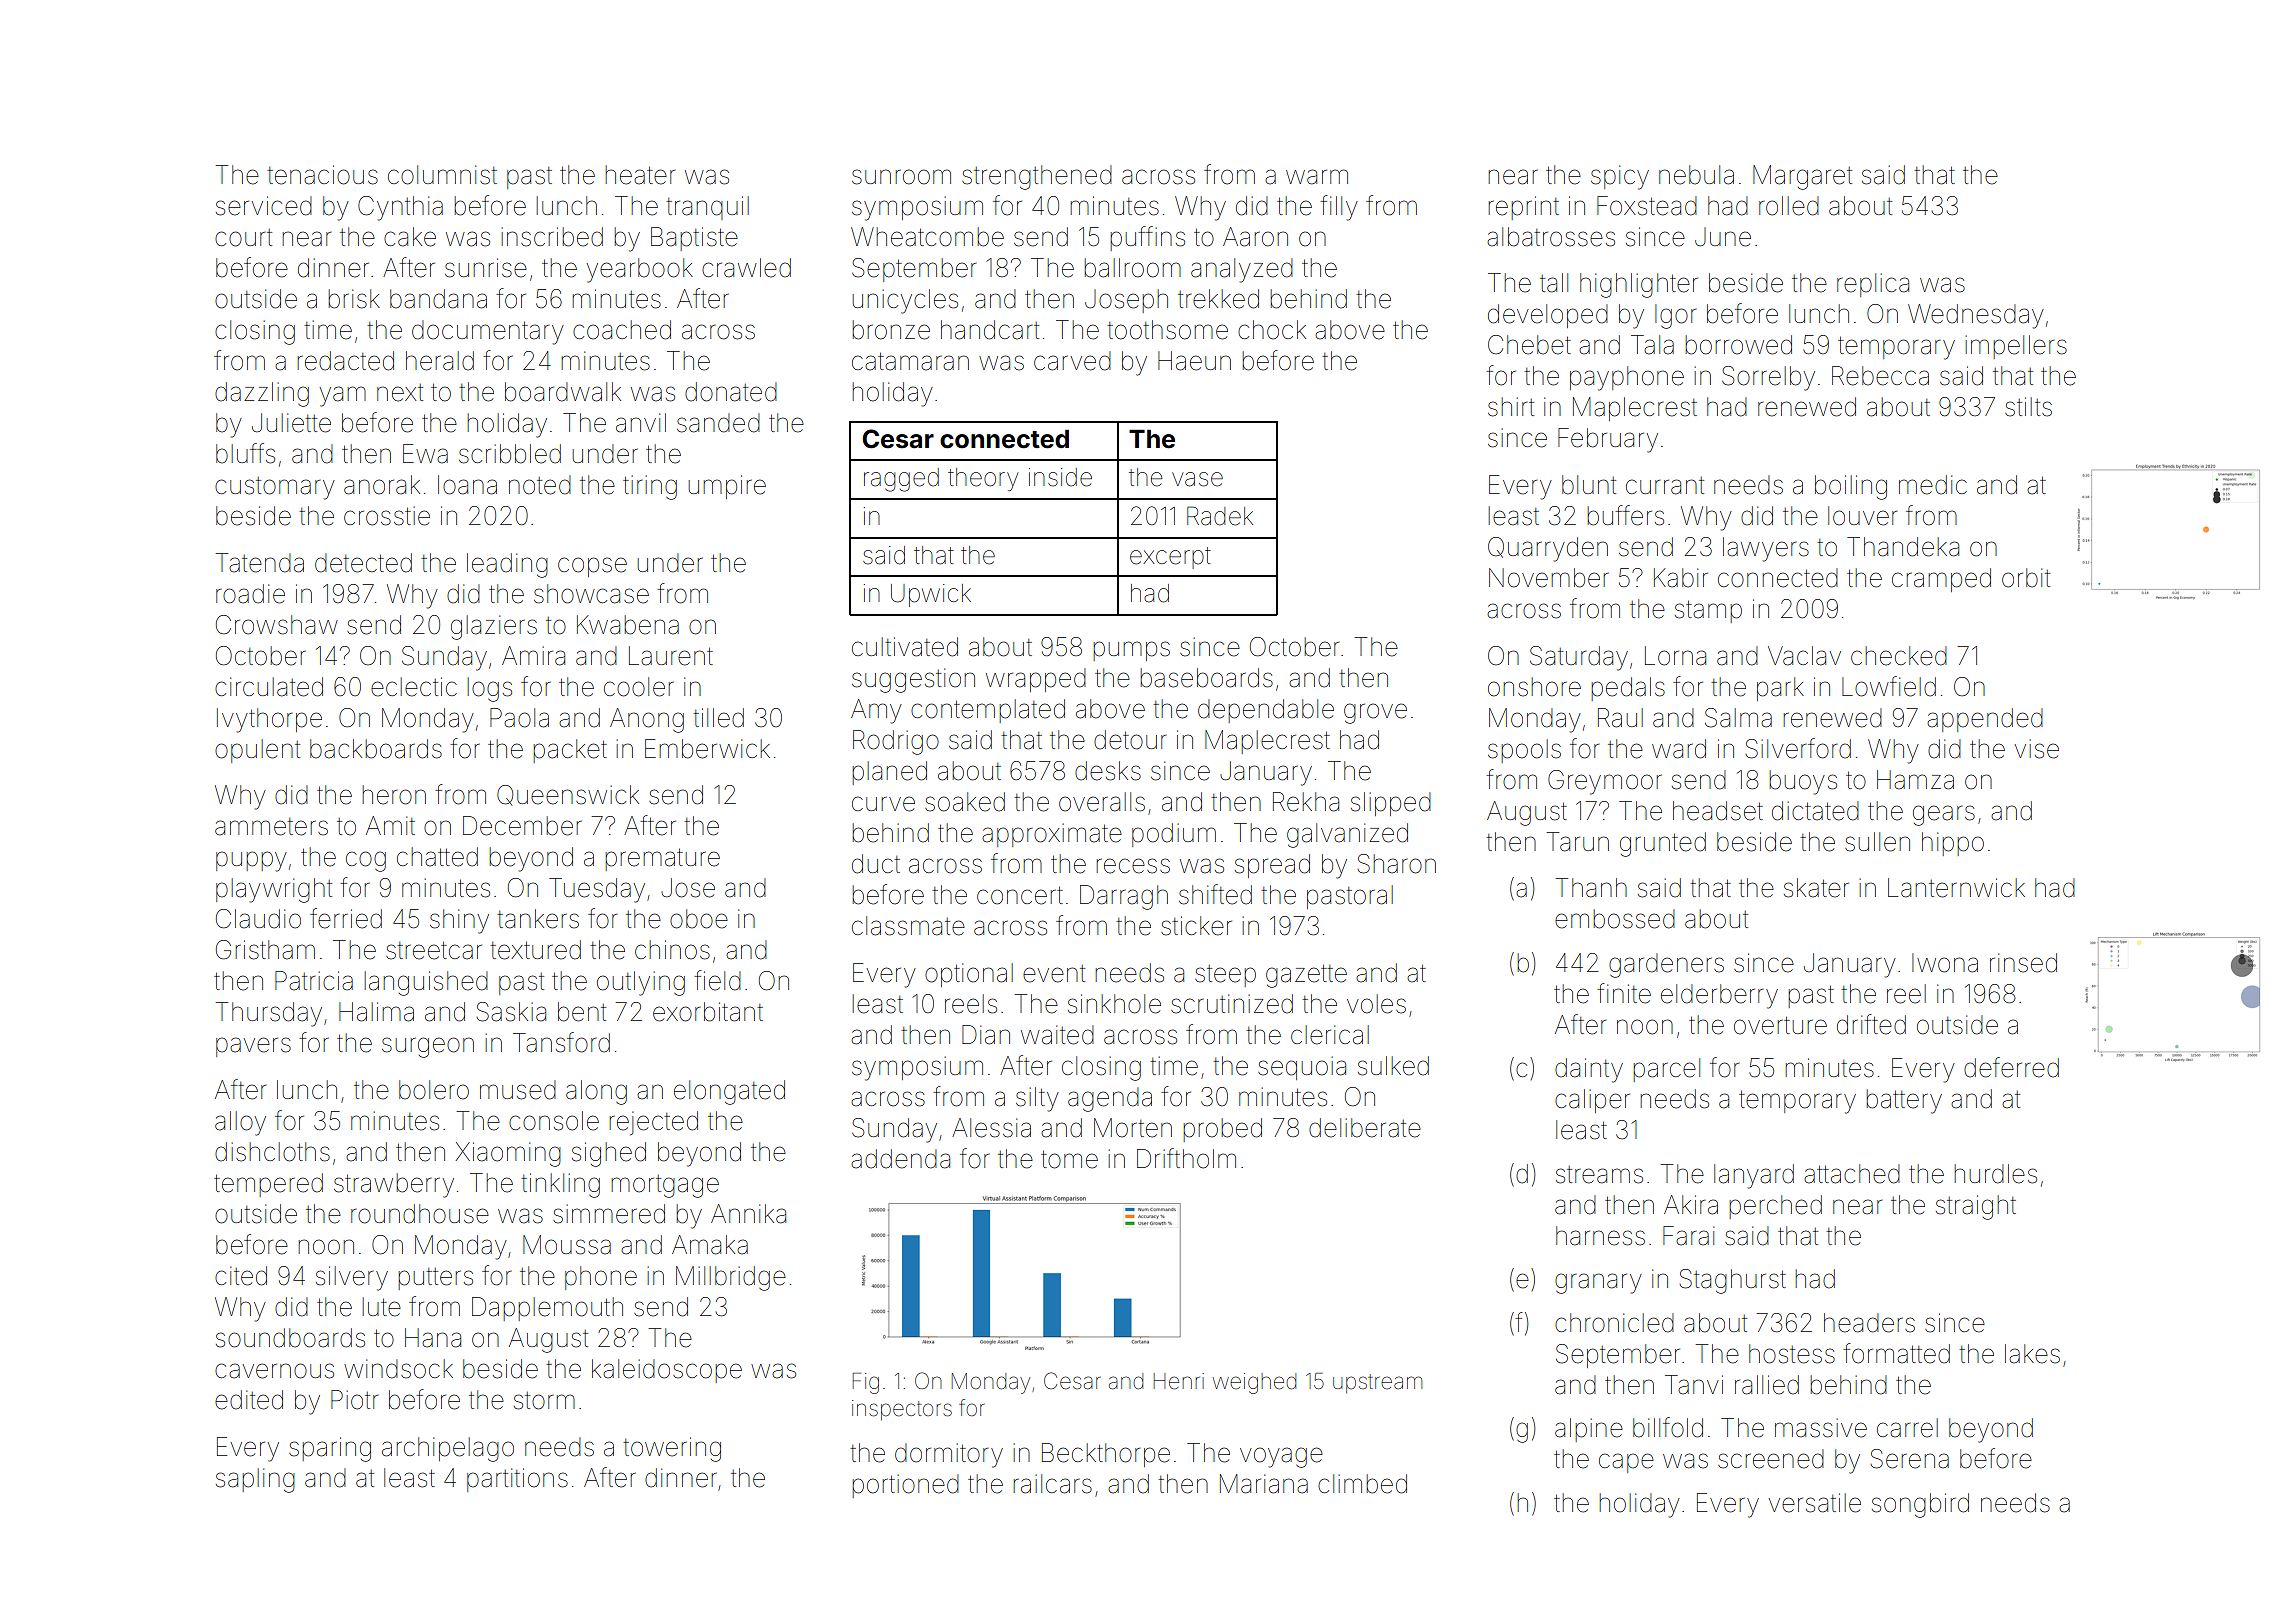 The height and width of the screenshot is (1620, 2292). What do you see at coordinates (1953, 844) in the screenshot?
I see `hippo` at bounding box center [1953, 844].
